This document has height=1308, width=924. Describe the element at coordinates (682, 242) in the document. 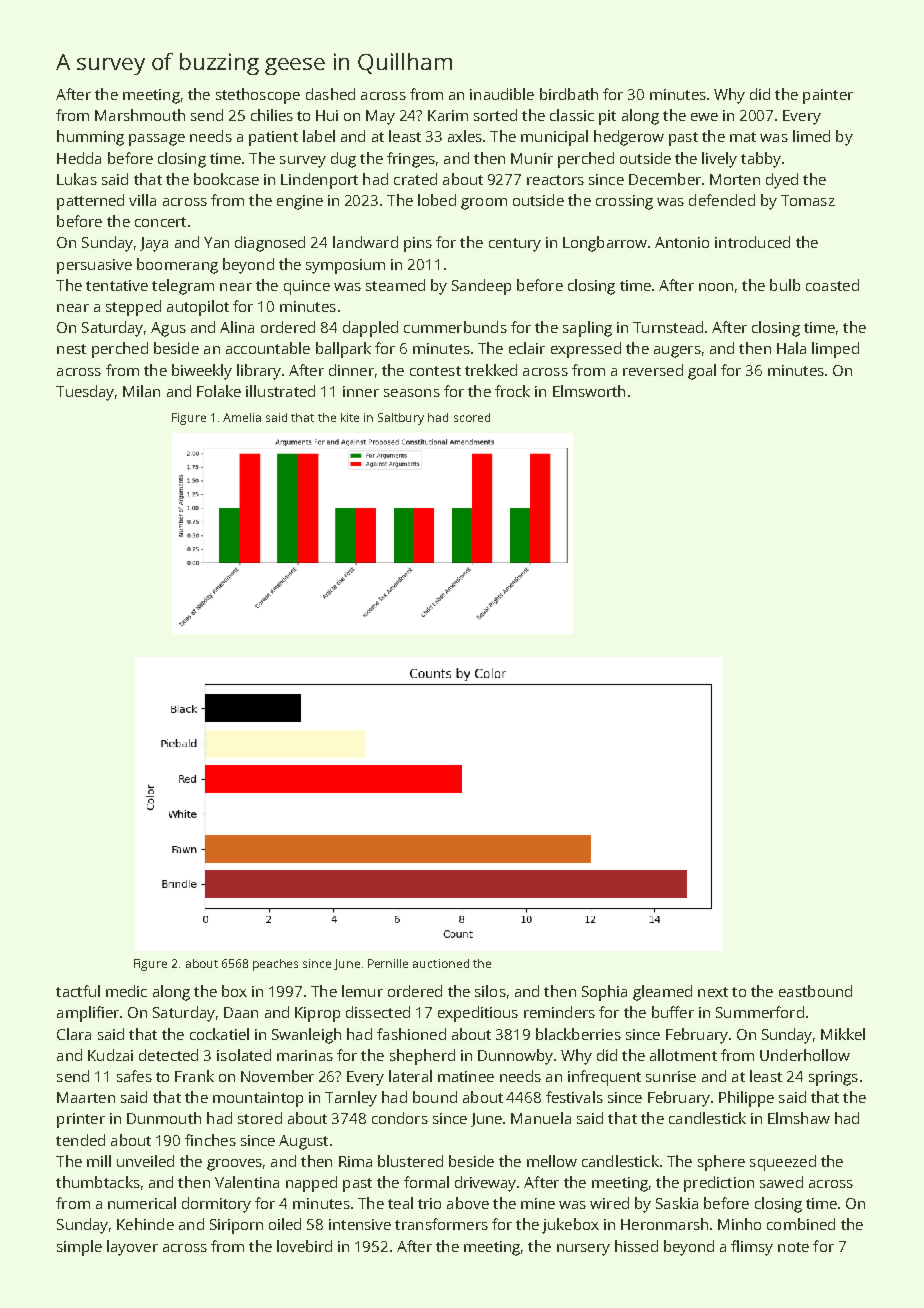

I see `Antonio` at that location.
